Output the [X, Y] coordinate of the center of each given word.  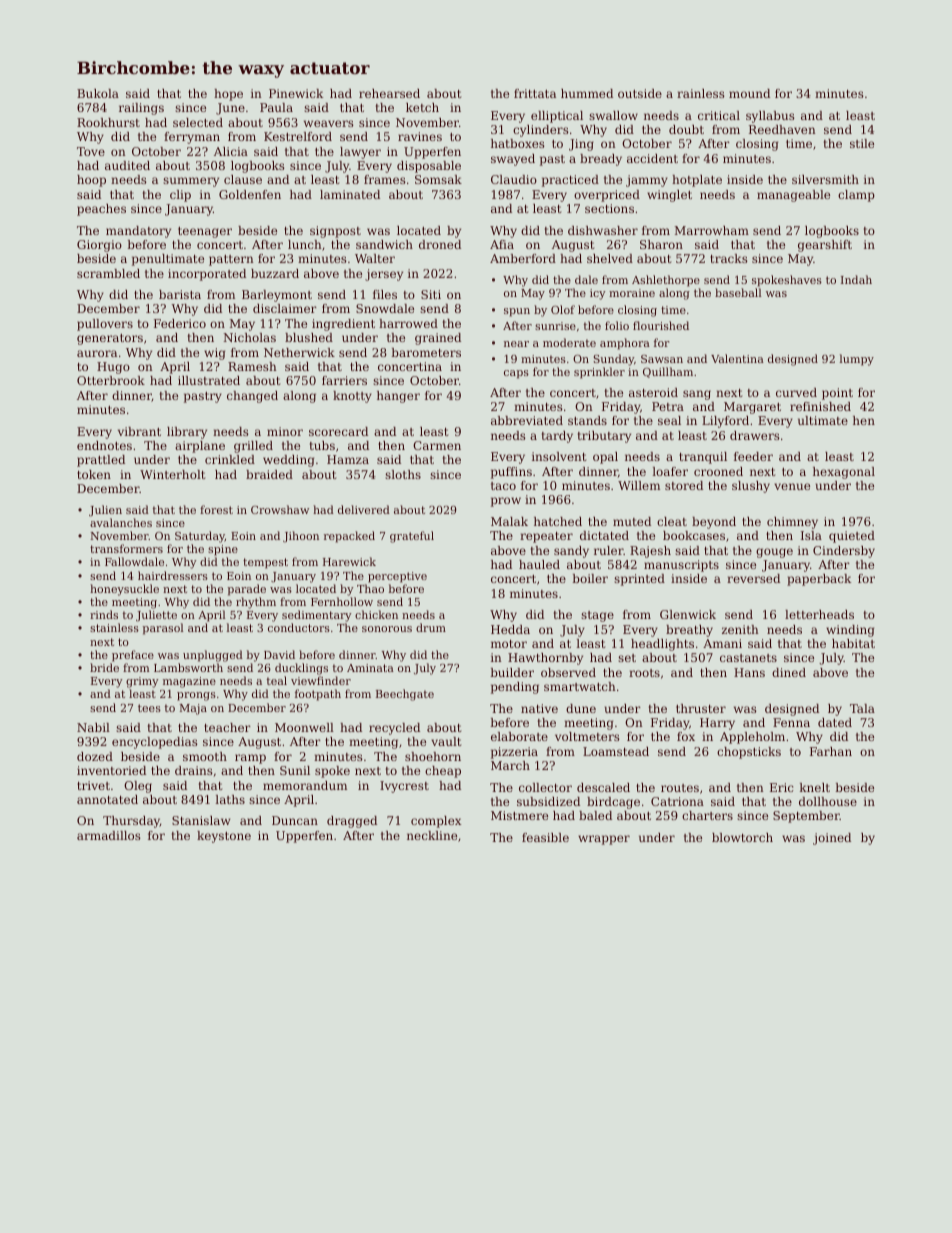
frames [385, 179]
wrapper [604, 840]
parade [246, 590]
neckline [432, 835]
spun [517, 312]
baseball [738, 292]
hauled [539, 564]
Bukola [98, 93]
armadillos [109, 835]
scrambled [108, 273]
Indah [856, 279]
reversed [753, 578]
